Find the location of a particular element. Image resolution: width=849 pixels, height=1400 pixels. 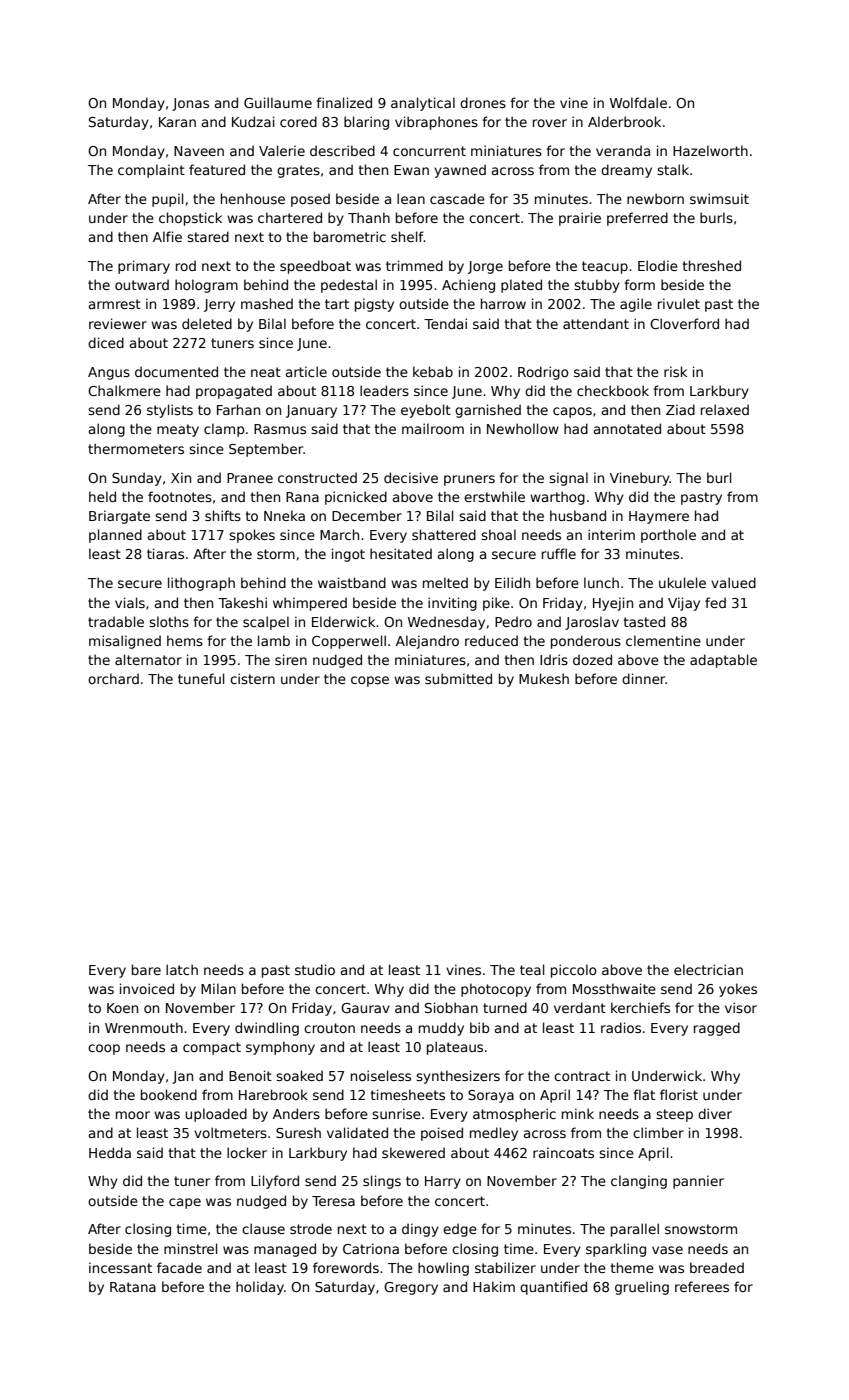

picnicked is located at coordinates (356, 498).
